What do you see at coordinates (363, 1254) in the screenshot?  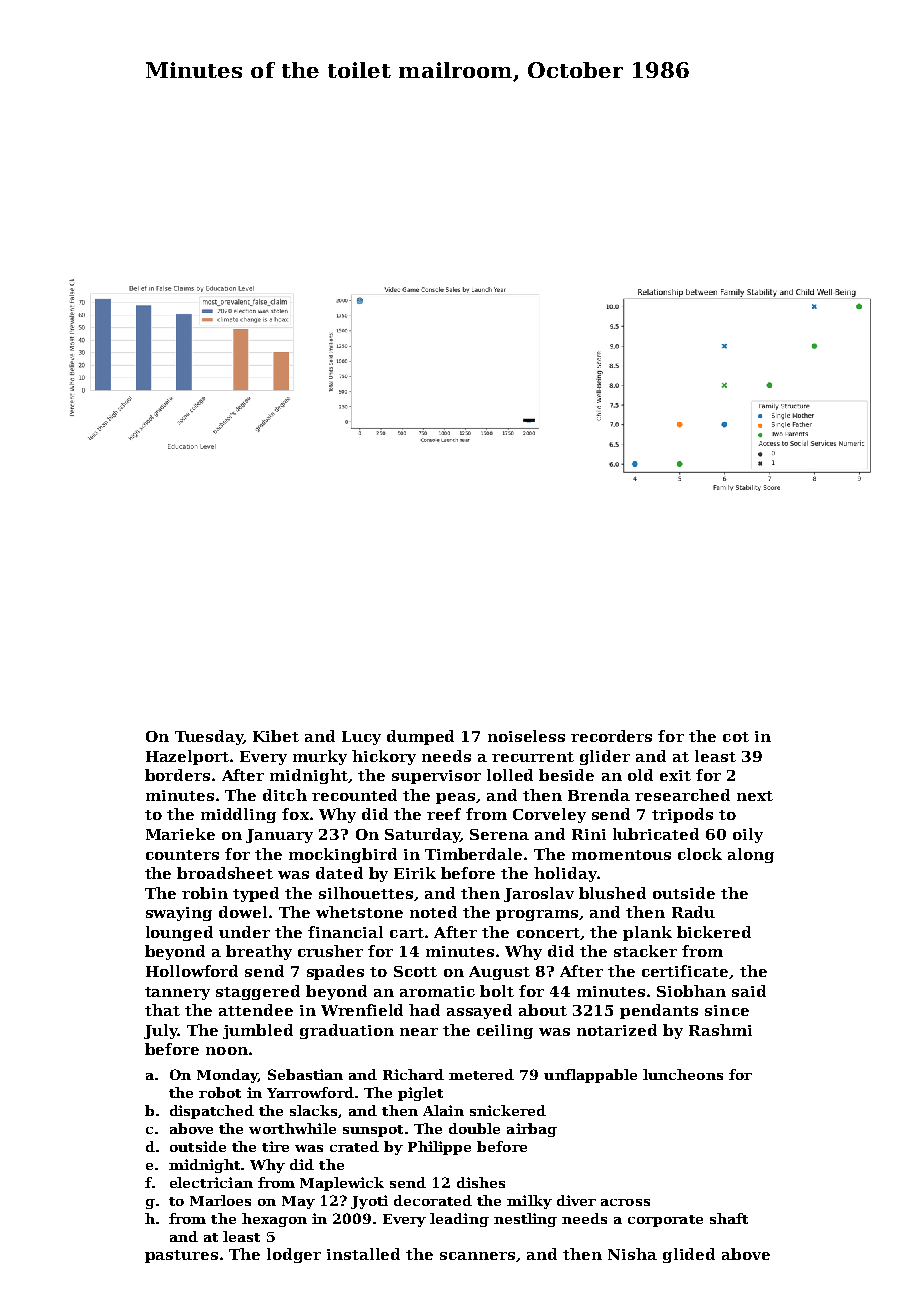 I see `installed` at bounding box center [363, 1254].
